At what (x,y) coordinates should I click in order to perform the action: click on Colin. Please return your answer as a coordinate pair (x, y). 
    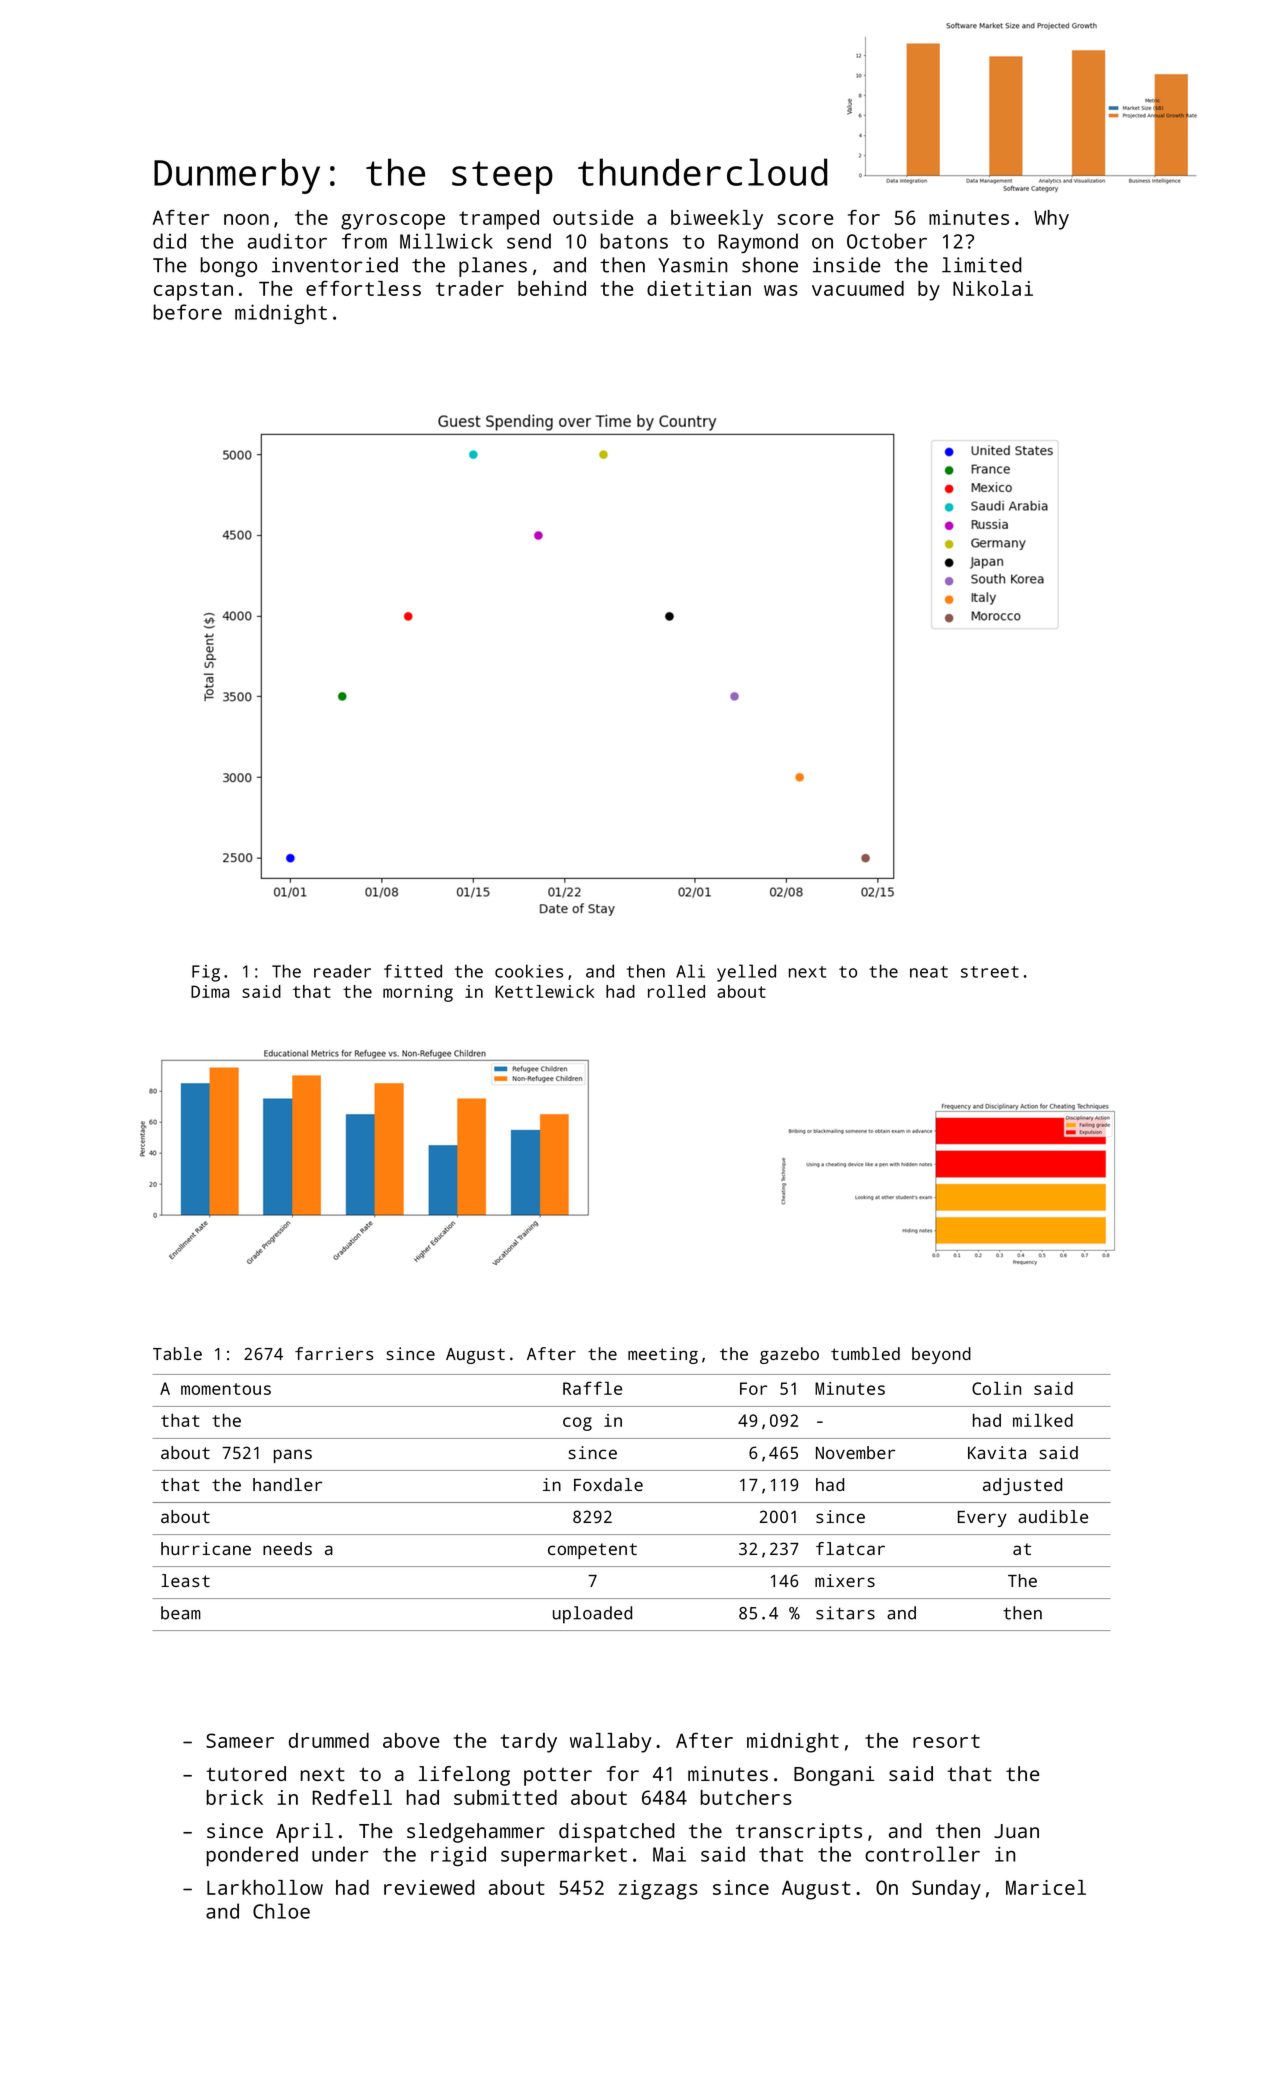
    Looking at the image, I should click on (996, 1388).
